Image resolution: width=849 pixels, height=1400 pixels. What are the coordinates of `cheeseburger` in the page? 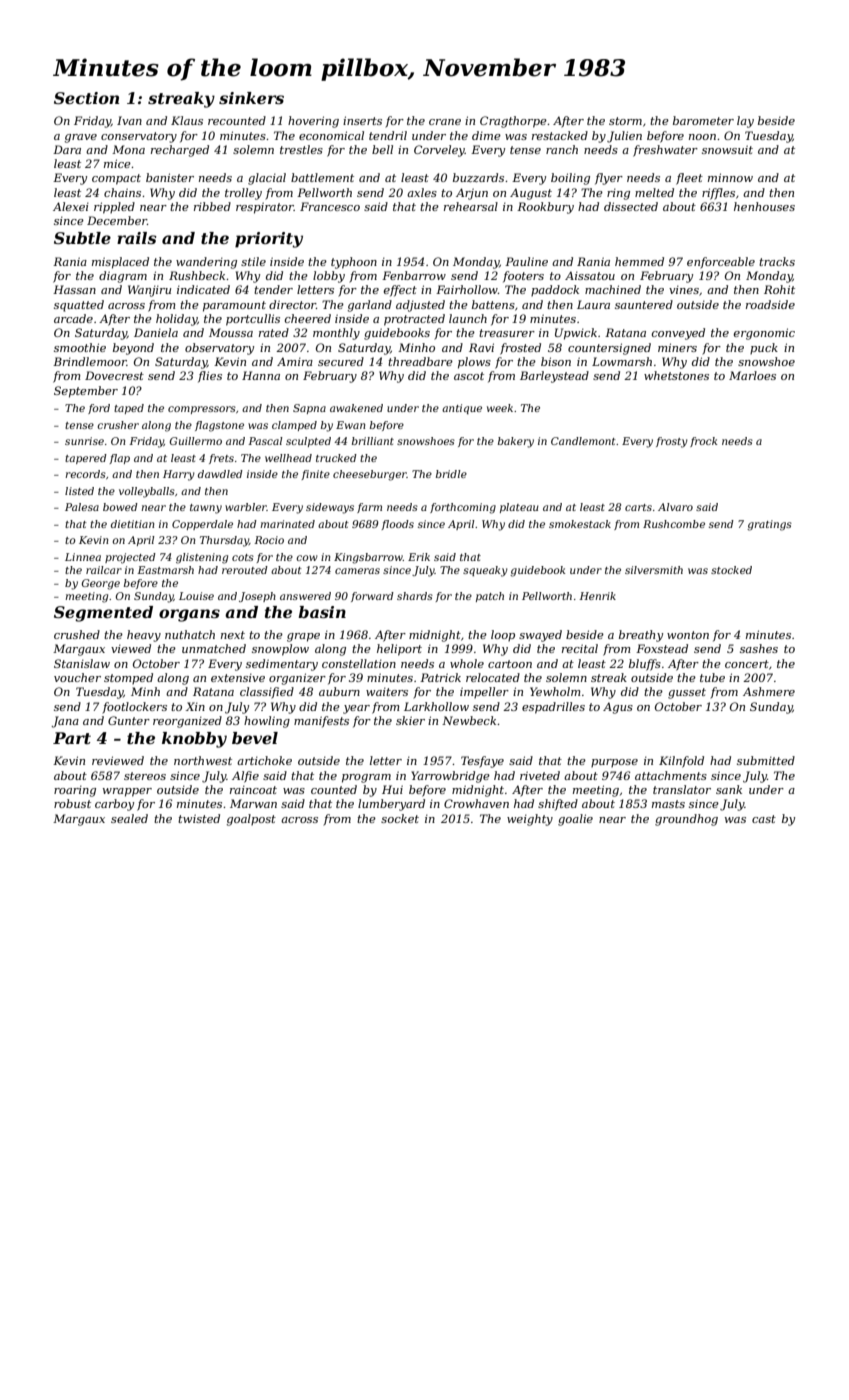 It's located at (370, 475).
